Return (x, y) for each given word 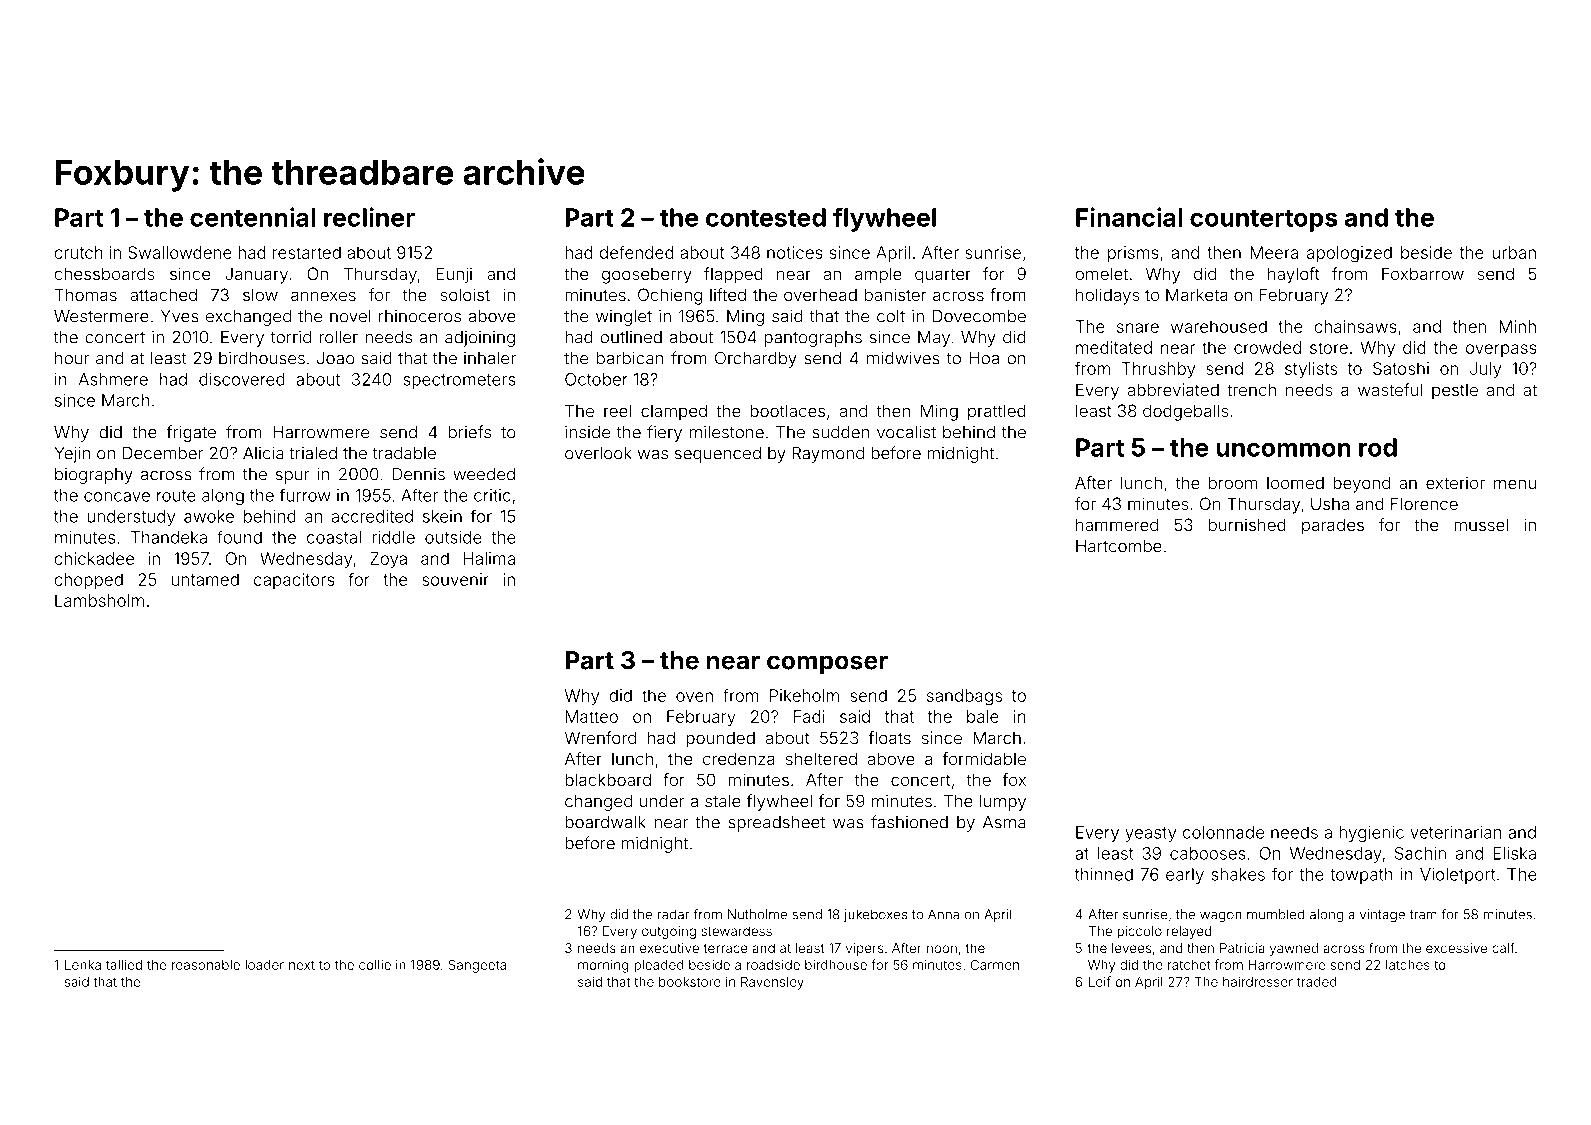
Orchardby (756, 359)
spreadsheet (776, 824)
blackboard (608, 779)
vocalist (906, 432)
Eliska (1514, 853)
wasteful (1390, 389)
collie (375, 965)
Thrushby (1158, 370)
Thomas (86, 294)
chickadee (94, 558)
